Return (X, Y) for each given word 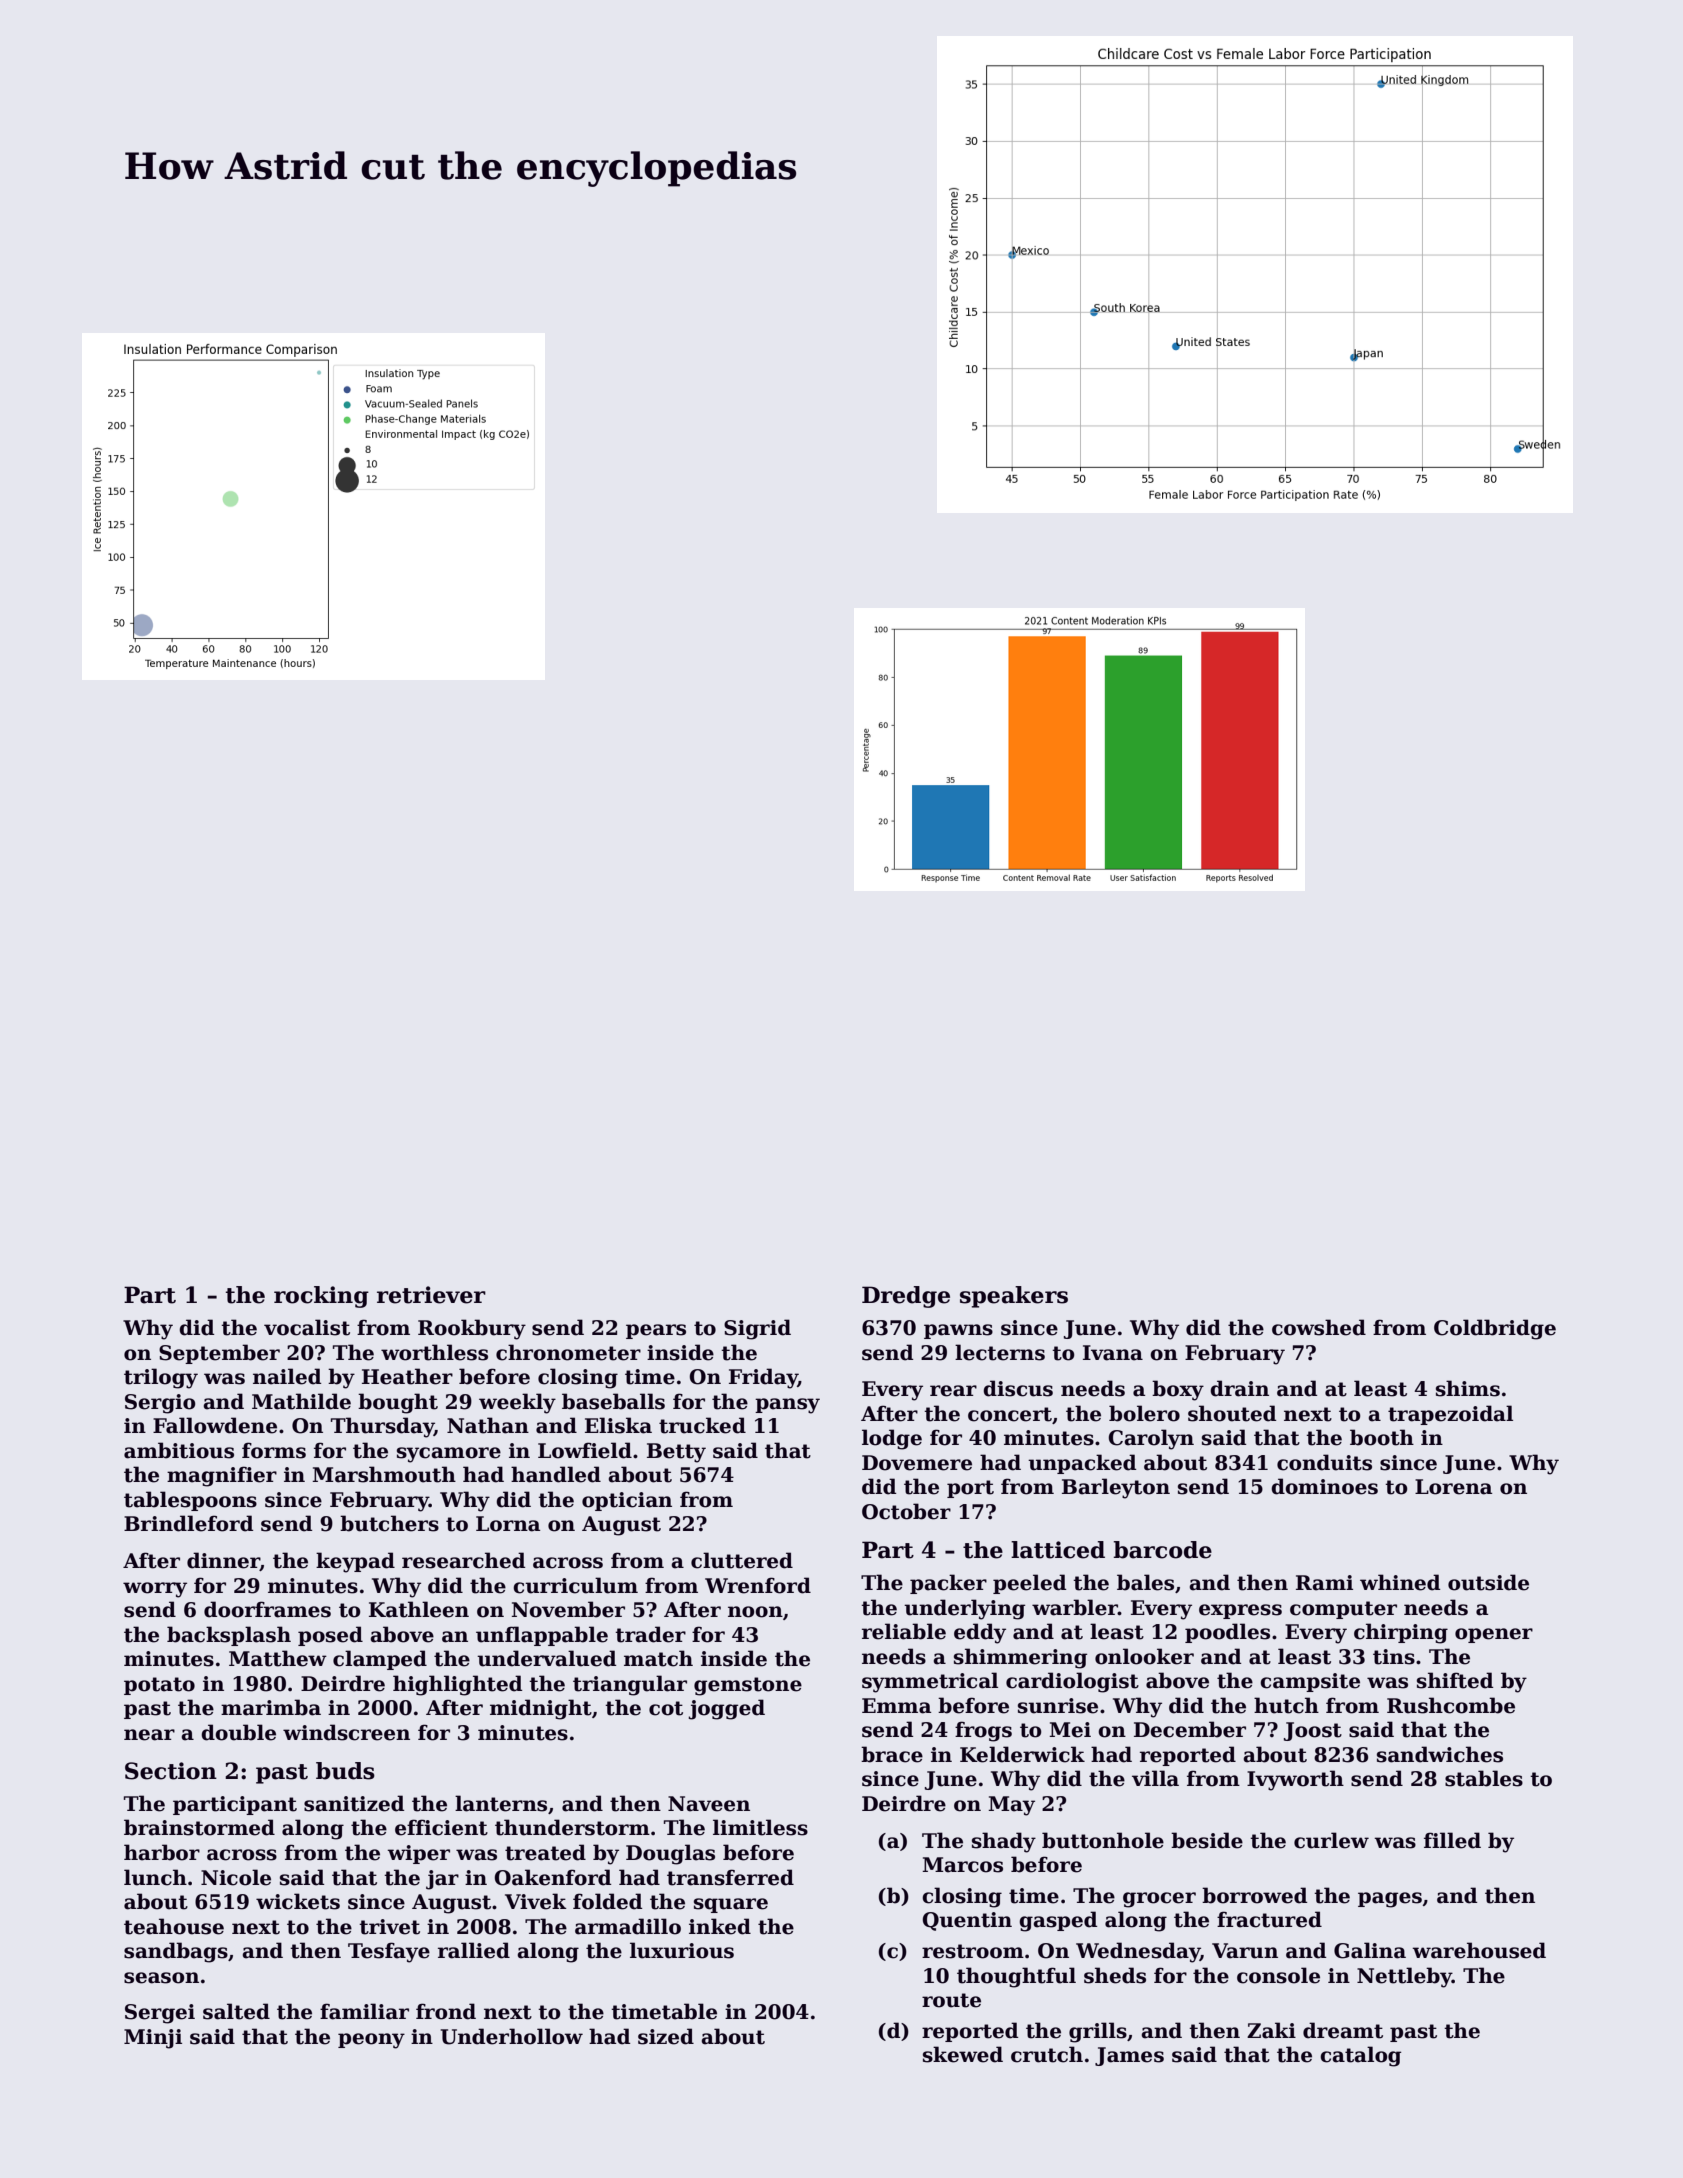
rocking (321, 1297)
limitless (760, 1827)
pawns (958, 1331)
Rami (1324, 1583)
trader (650, 1634)
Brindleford (188, 1523)
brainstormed (199, 1827)
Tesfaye (389, 1952)
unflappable (542, 1636)
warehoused (1479, 1950)
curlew (1331, 1840)
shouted (1232, 1413)
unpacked (1082, 1464)
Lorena (1453, 1487)
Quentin (967, 1921)
